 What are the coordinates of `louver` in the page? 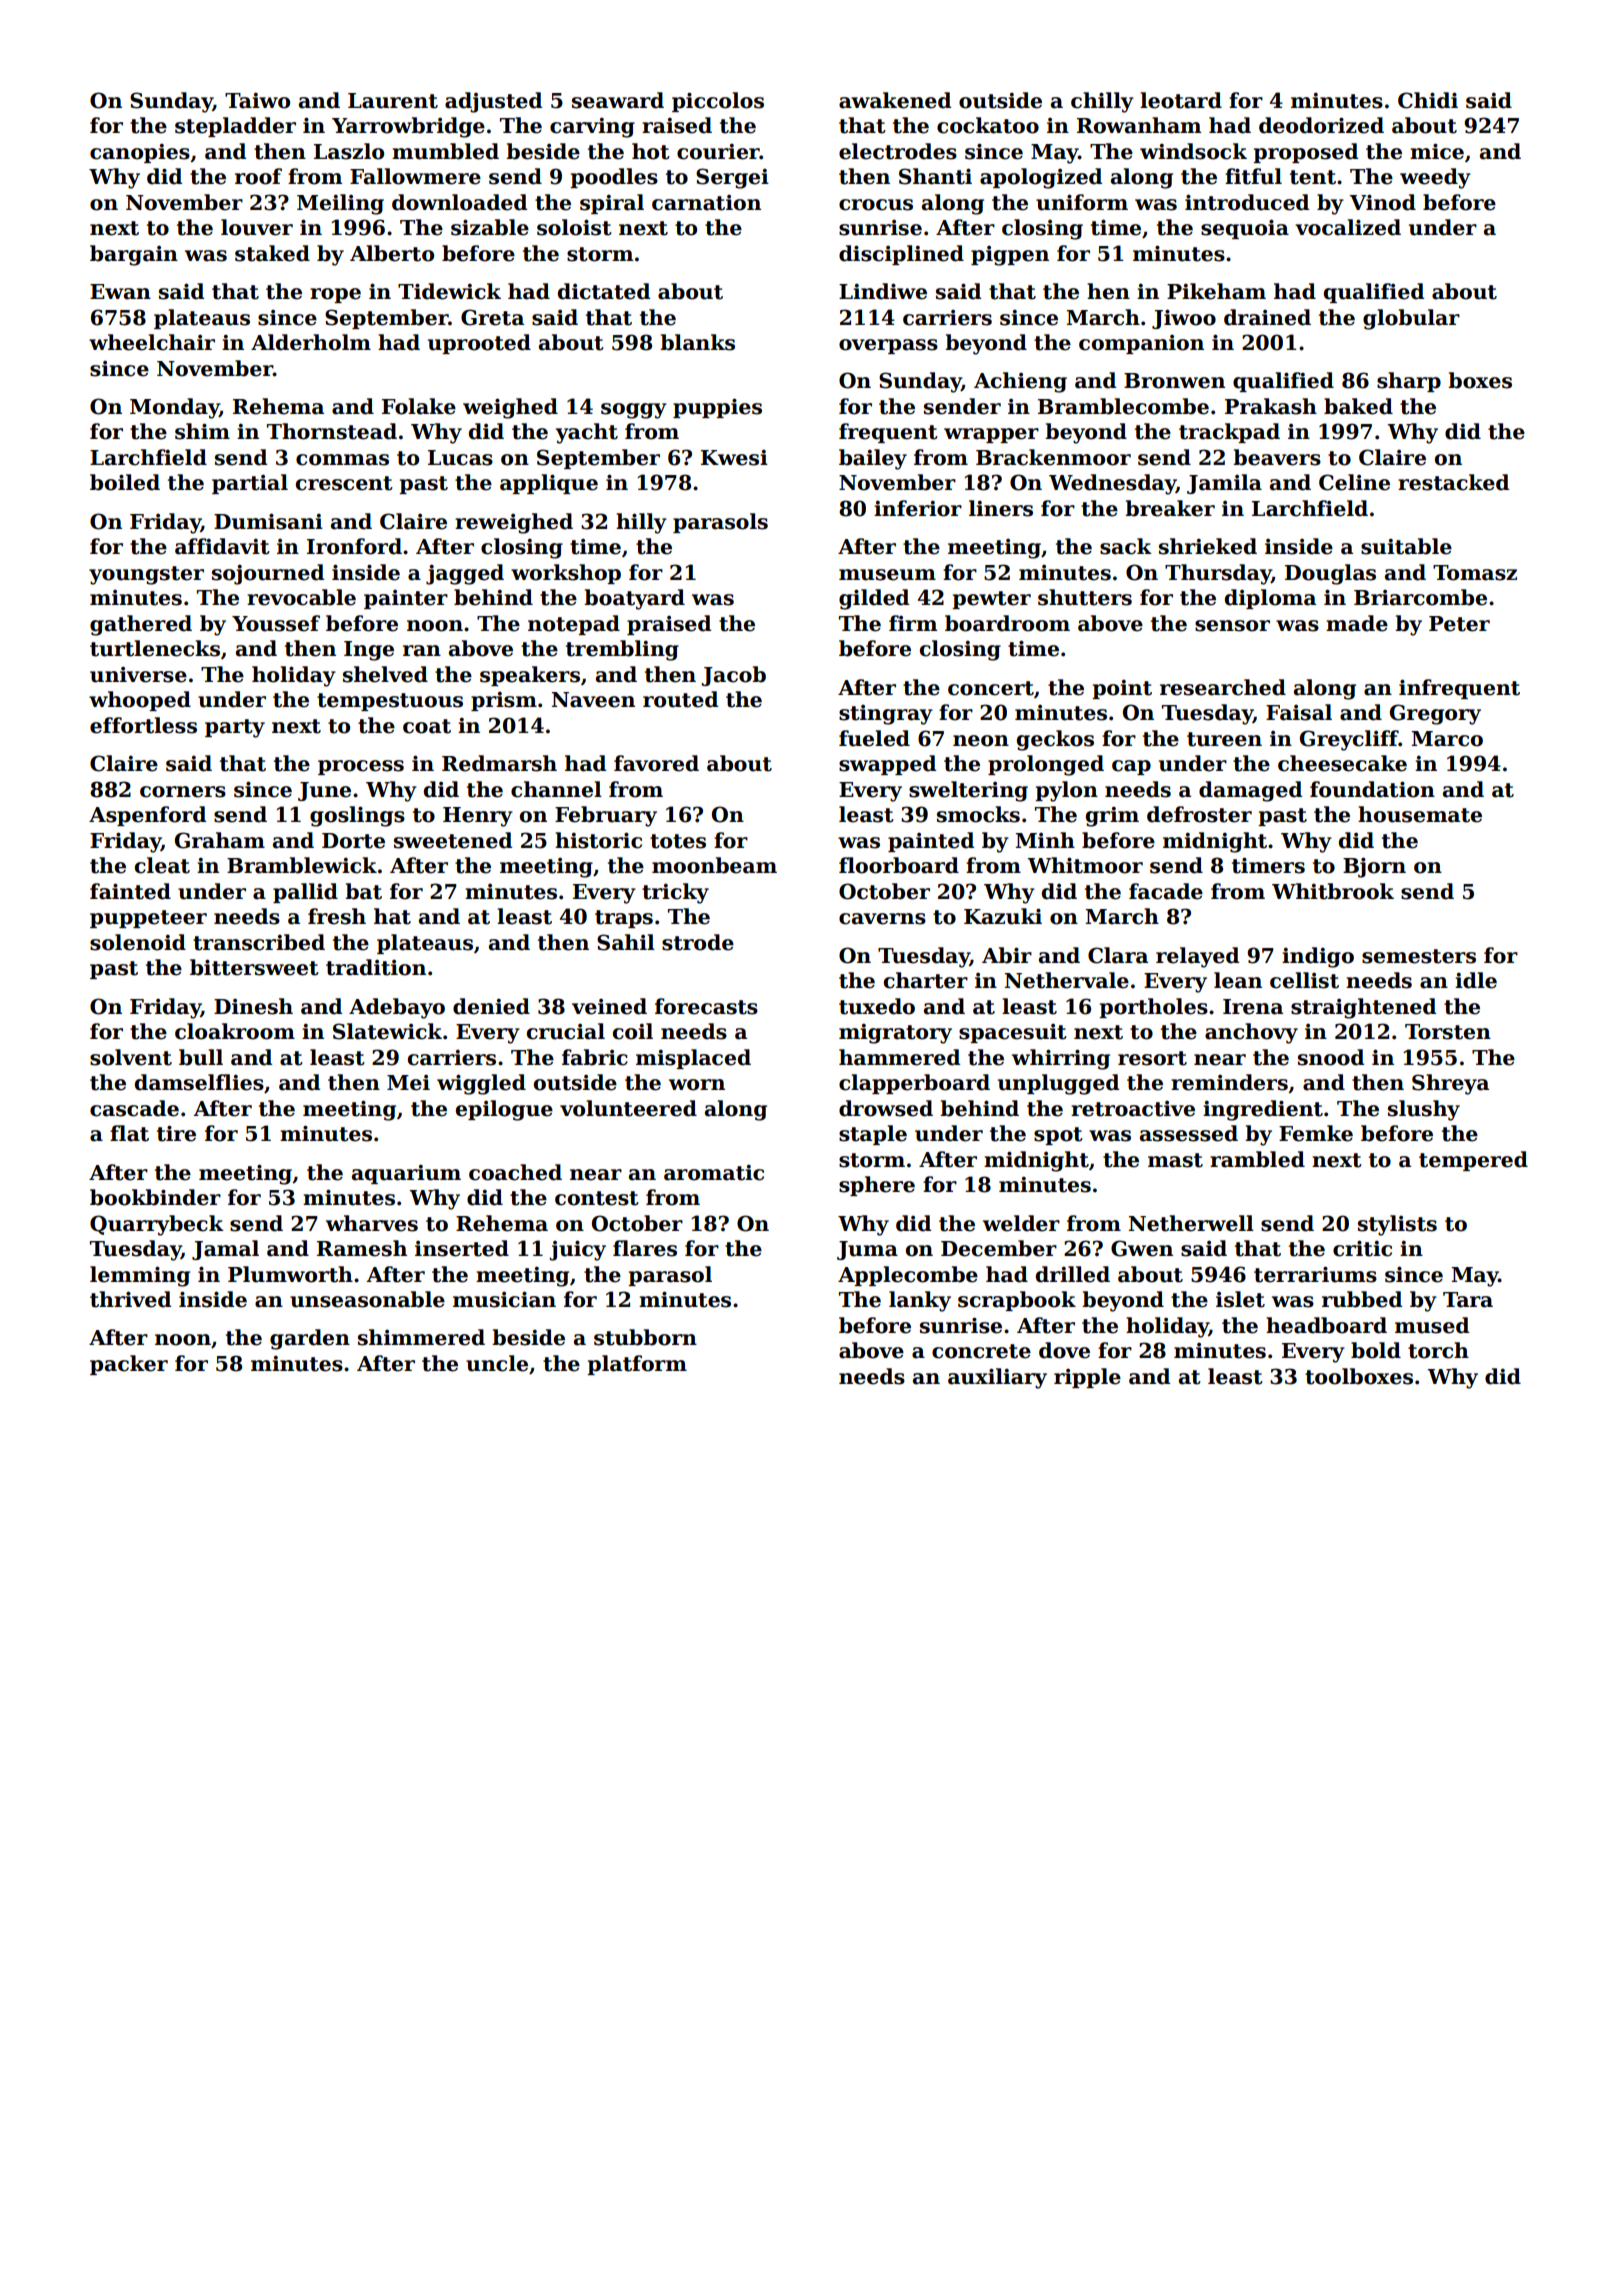 It's located at (257, 227).
